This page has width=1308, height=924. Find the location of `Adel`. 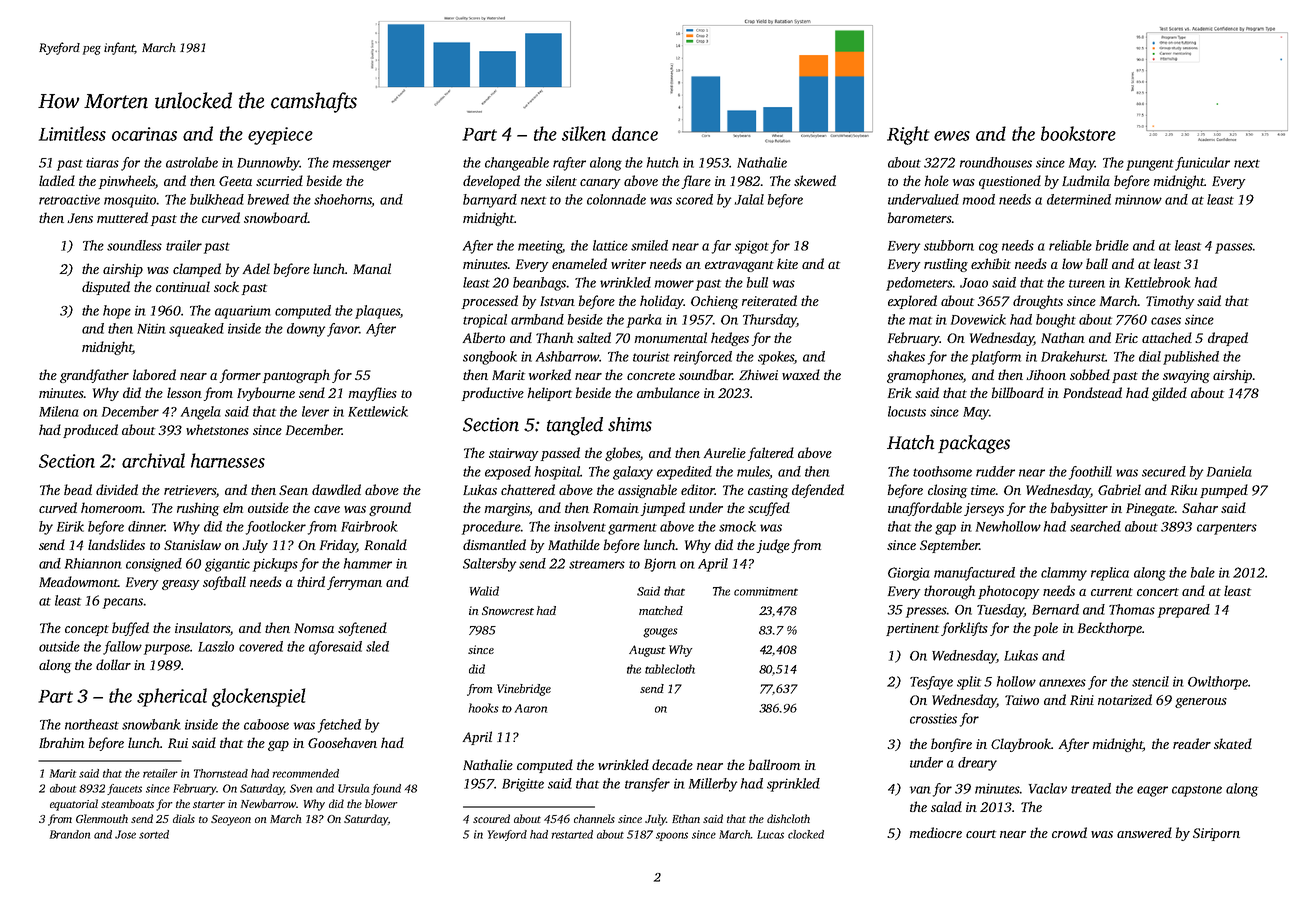

Adel is located at coordinates (256, 268).
